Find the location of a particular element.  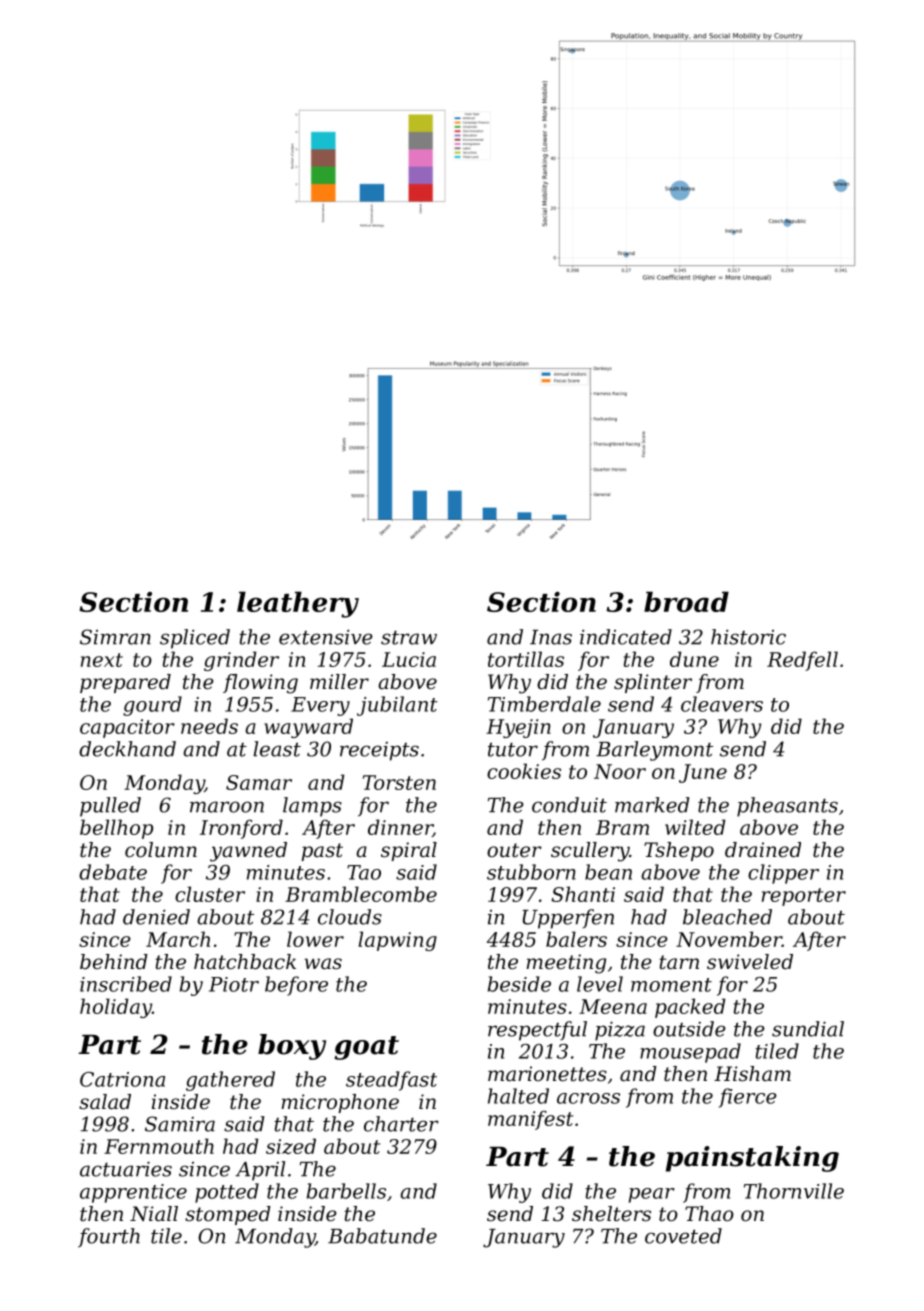

boxy is located at coordinates (292, 1047).
